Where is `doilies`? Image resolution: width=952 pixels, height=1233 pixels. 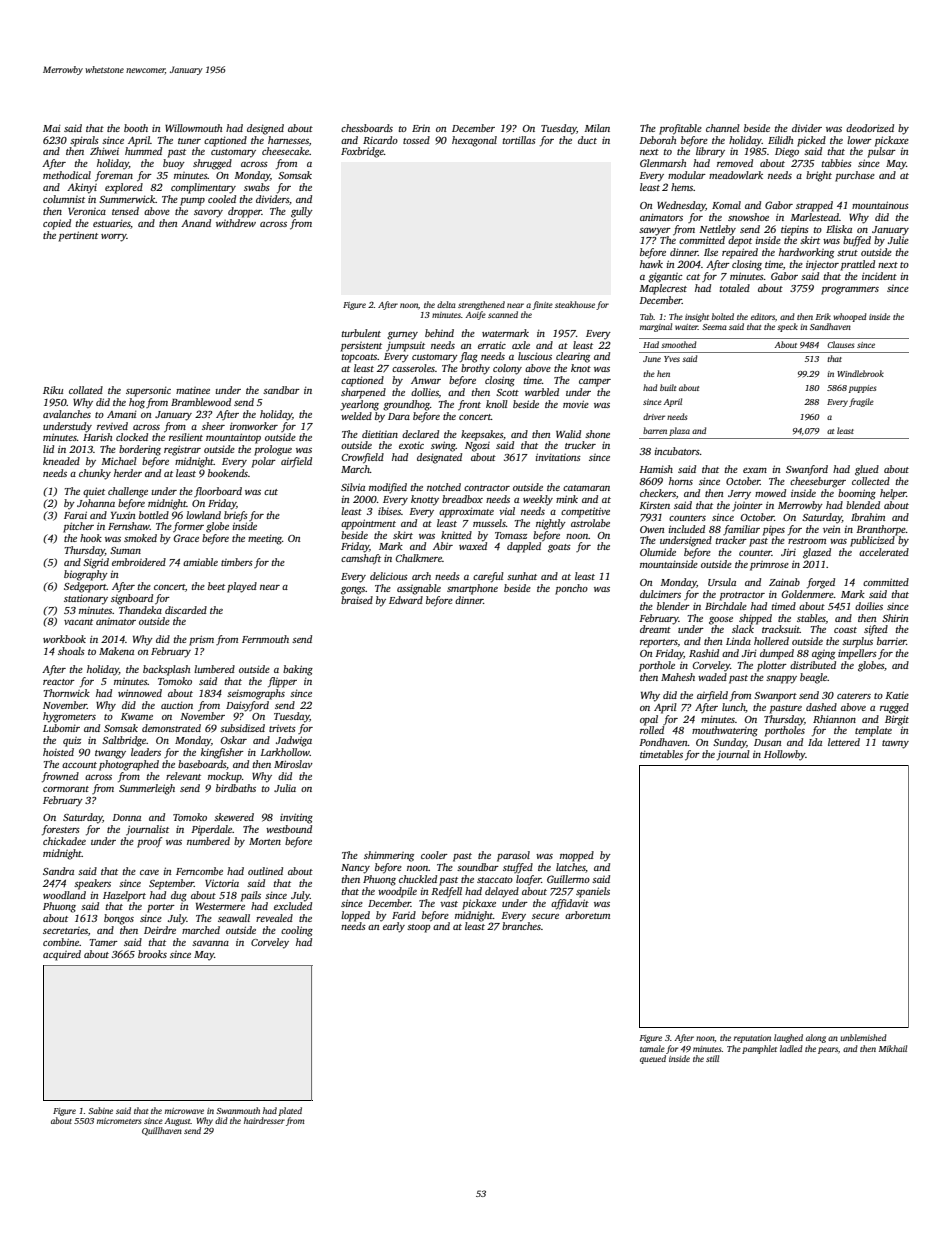
doilies is located at coordinates (869, 606).
